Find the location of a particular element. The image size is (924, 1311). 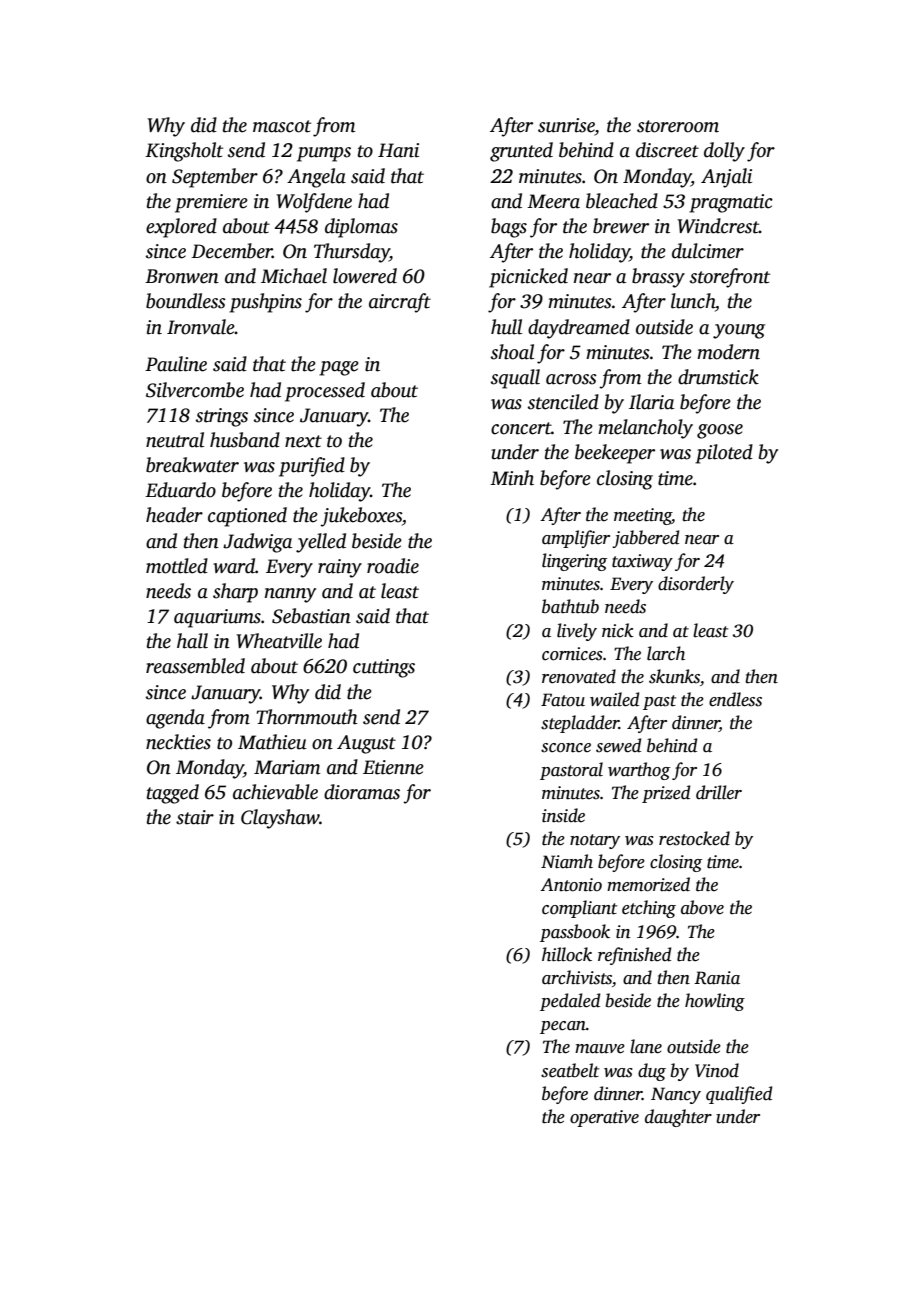

bags is located at coordinates (509, 228).
